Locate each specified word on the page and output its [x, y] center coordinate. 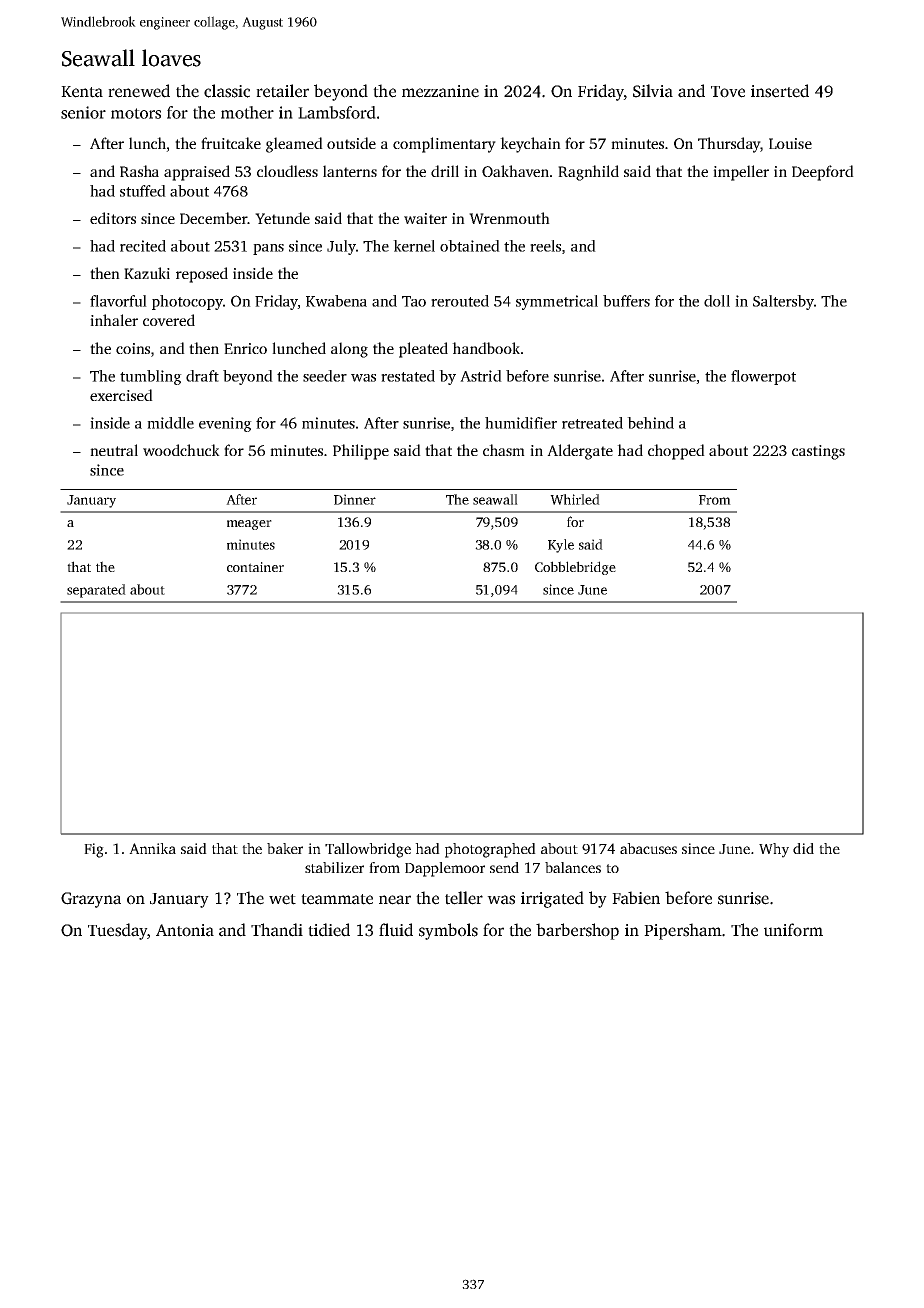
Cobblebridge [575, 568]
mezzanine [440, 91]
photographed [490, 850]
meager [249, 525]
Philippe [361, 452]
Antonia [185, 930]
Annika [152, 848]
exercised [121, 395]
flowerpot [763, 377]
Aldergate [580, 452]
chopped [676, 452]
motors [136, 113]
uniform [793, 930]
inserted [780, 91]
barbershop [577, 931]
